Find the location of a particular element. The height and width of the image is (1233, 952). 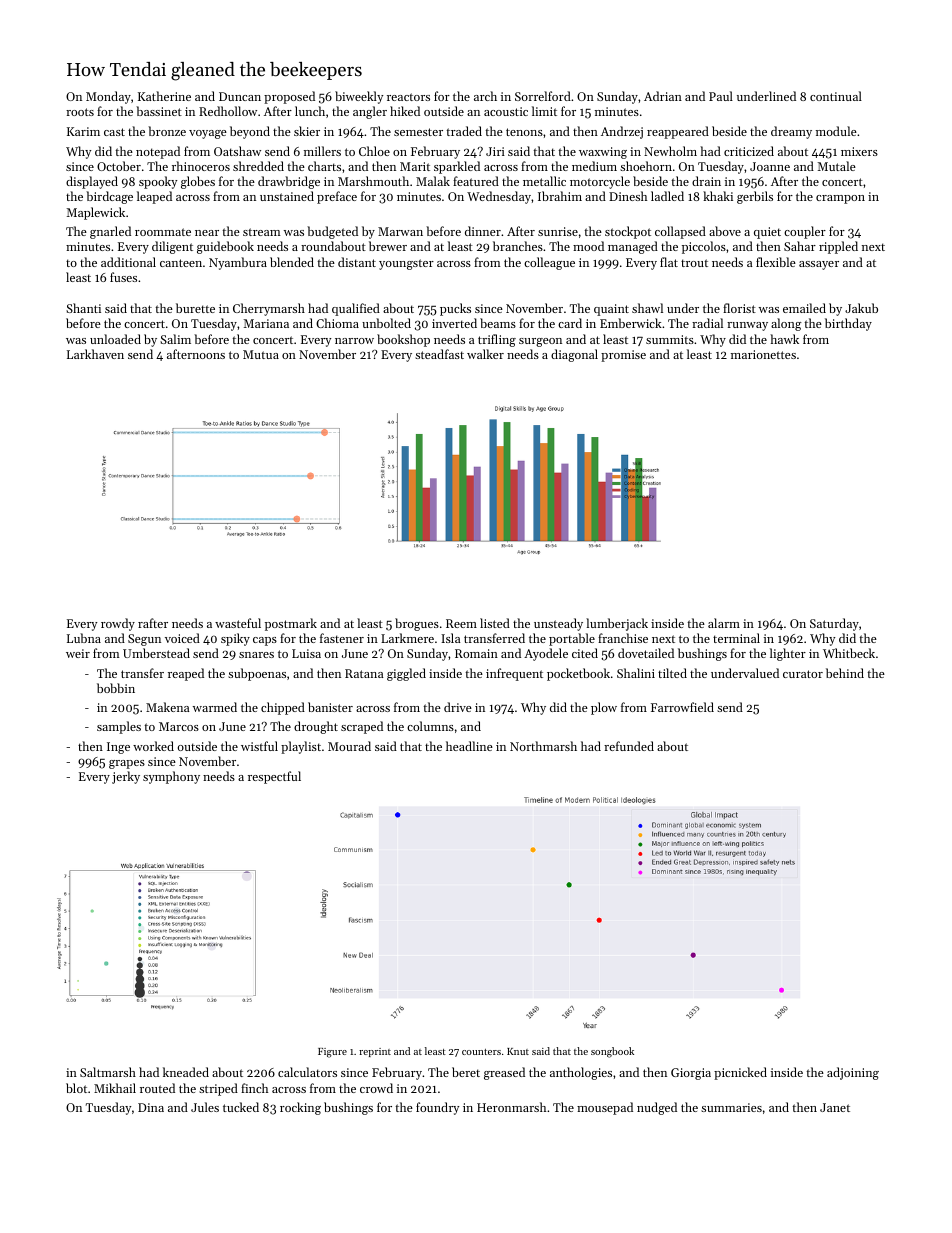

Dina is located at coordinates (151, 1107).
